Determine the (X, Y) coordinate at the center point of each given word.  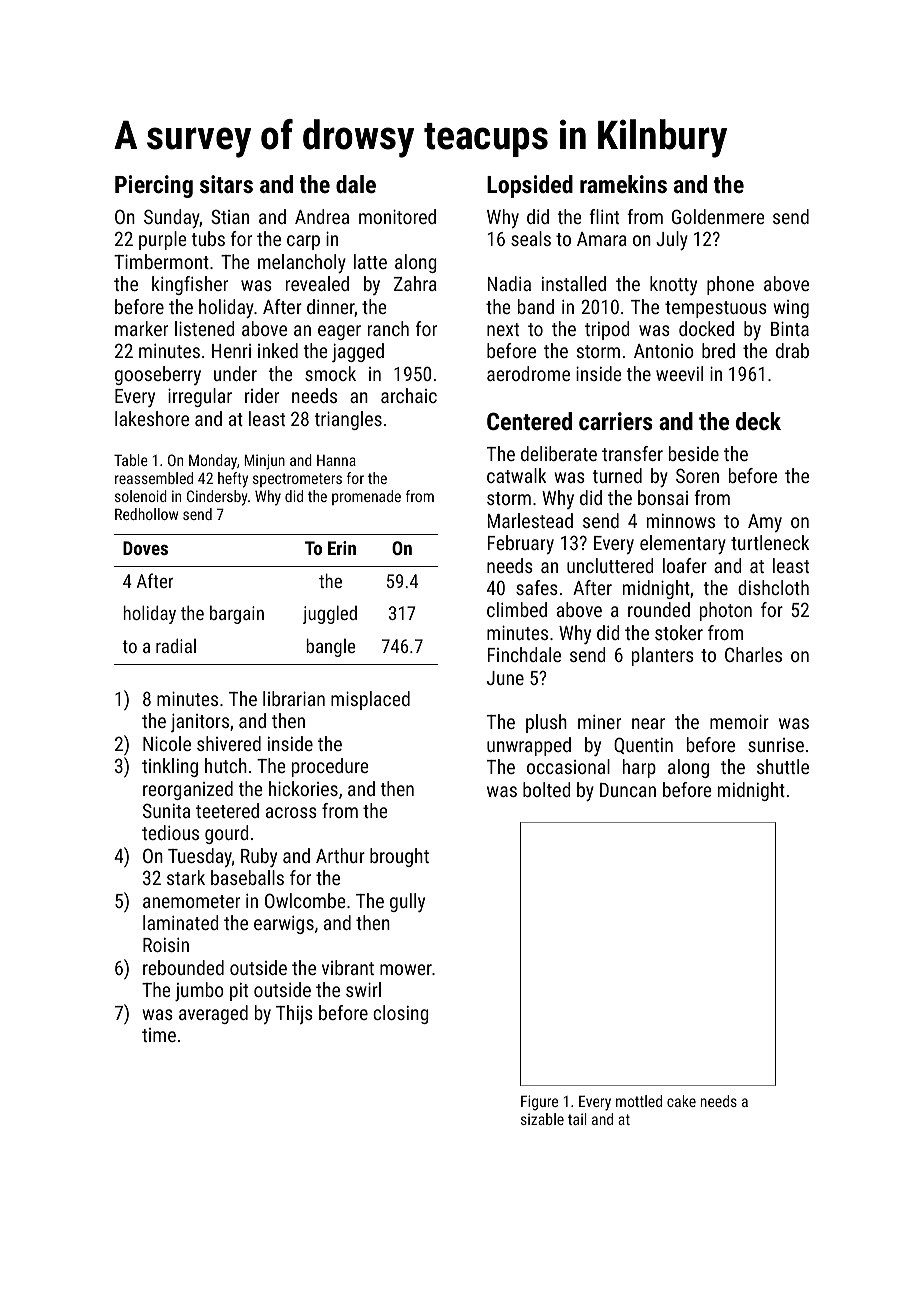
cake (681, 1101)
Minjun (264, 462)
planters (663, 656)
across (291, 812)
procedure (330, 767)
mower (406, 969)
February (521, 544)
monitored (397, 216)
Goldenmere (718, 216)
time (159, 1035)
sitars (226, 184)
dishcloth (773, 587)
